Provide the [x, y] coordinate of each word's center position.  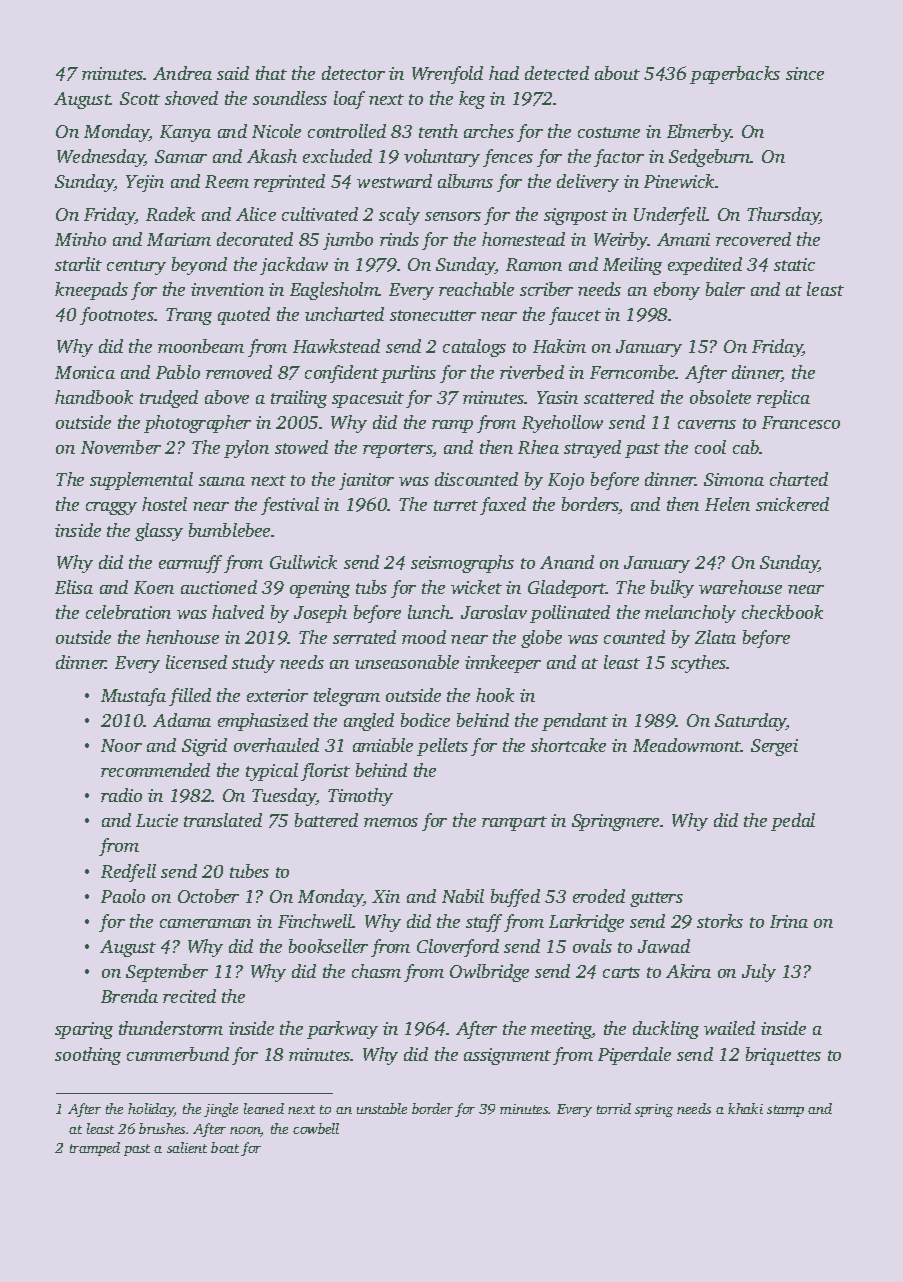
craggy [111, 508]
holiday [151, 1110]
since [805, 73]
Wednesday [101, 158]
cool [710, 447]
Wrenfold [447, 75]
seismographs [462, 564]
